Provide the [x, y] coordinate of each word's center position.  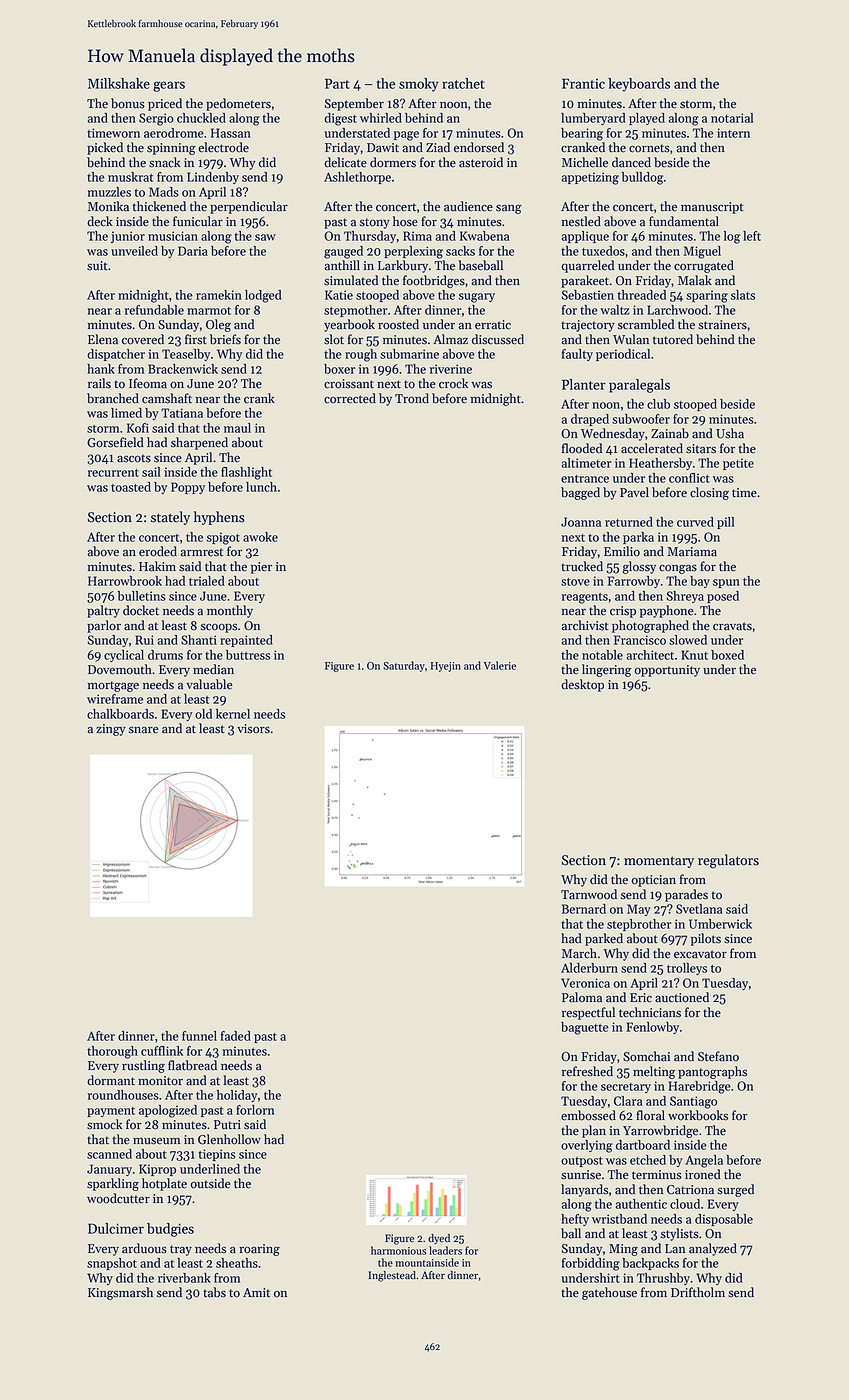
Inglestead [392, 1276]
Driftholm [698, 1292]
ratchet [463, 83]
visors [253, 729]
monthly [230, 611]
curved [695, 522]
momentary [659, 862]
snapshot [112, 1264]
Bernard [584, 909]
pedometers [238, 104]
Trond [412, 398]
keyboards [639, 85]
